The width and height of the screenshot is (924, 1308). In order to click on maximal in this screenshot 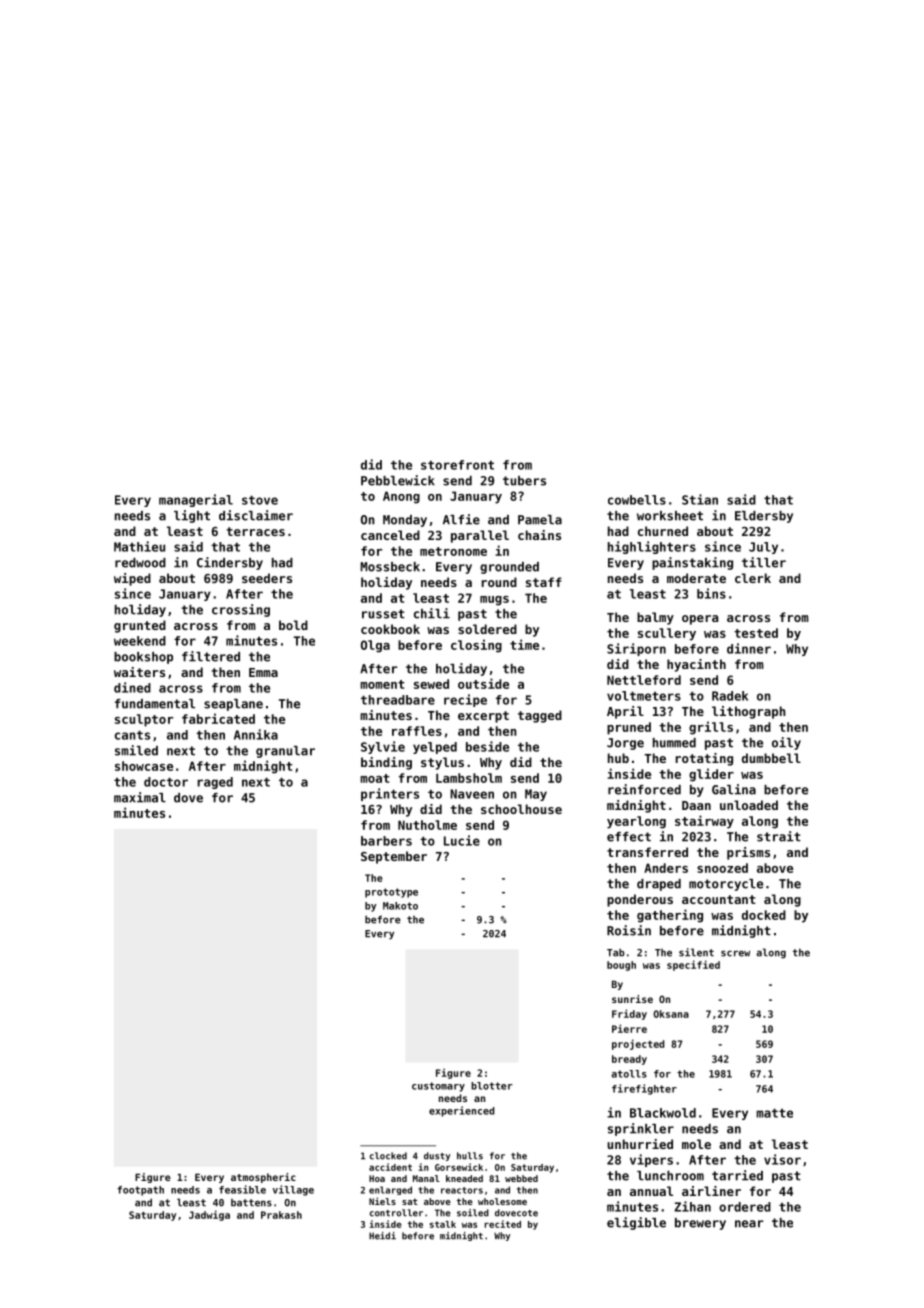, I will do `click(140, 797)`.
